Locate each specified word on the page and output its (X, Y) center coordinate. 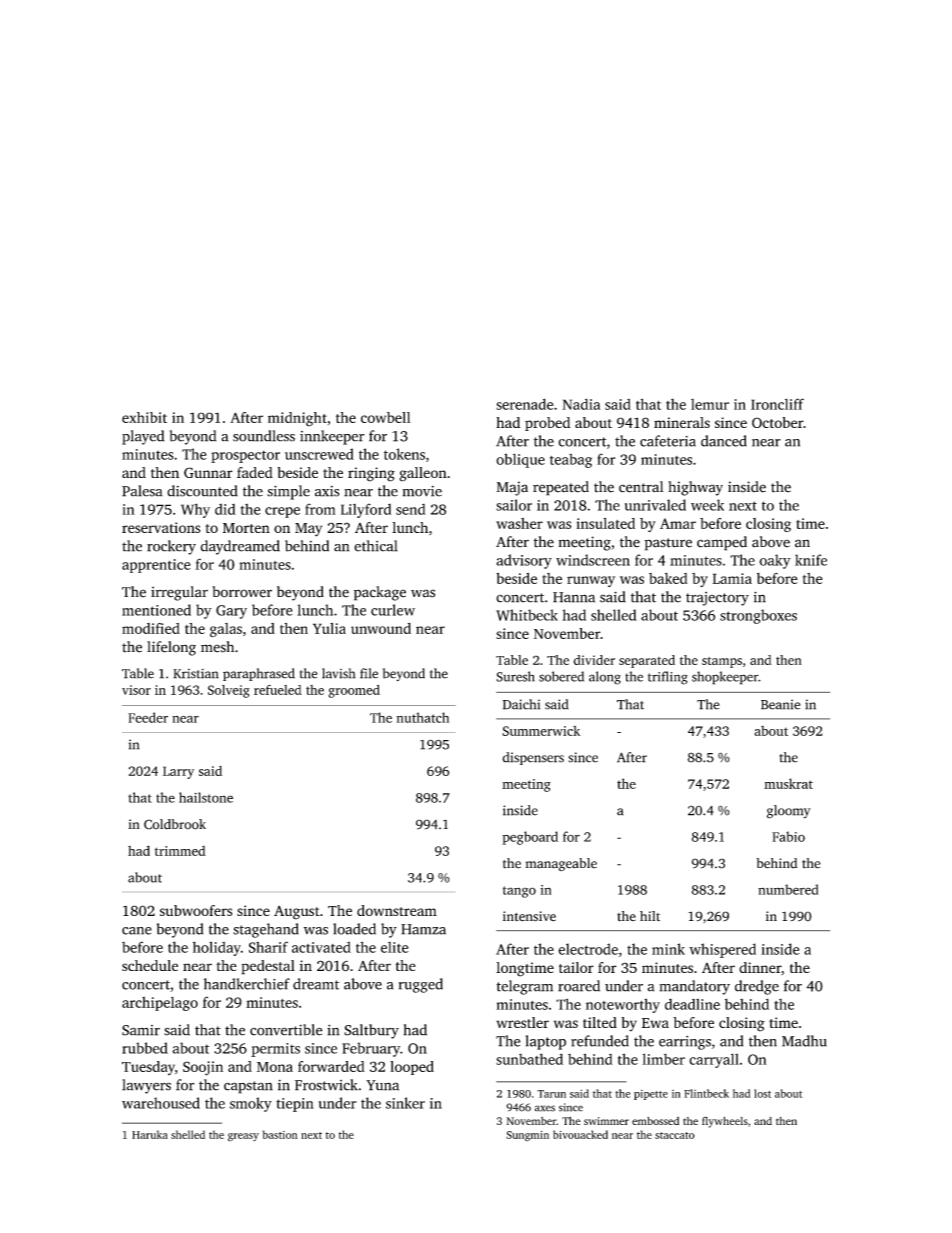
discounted (202, 491)
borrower (242, 592)
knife (811, 560)
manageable (561, 865)
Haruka (150, 1134)
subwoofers (196, 910)
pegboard (530, 838)
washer (519, 523)
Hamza (423, 929)
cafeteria (668, 441)
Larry (178, 772)
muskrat (788, 783)
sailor (514, 505)
